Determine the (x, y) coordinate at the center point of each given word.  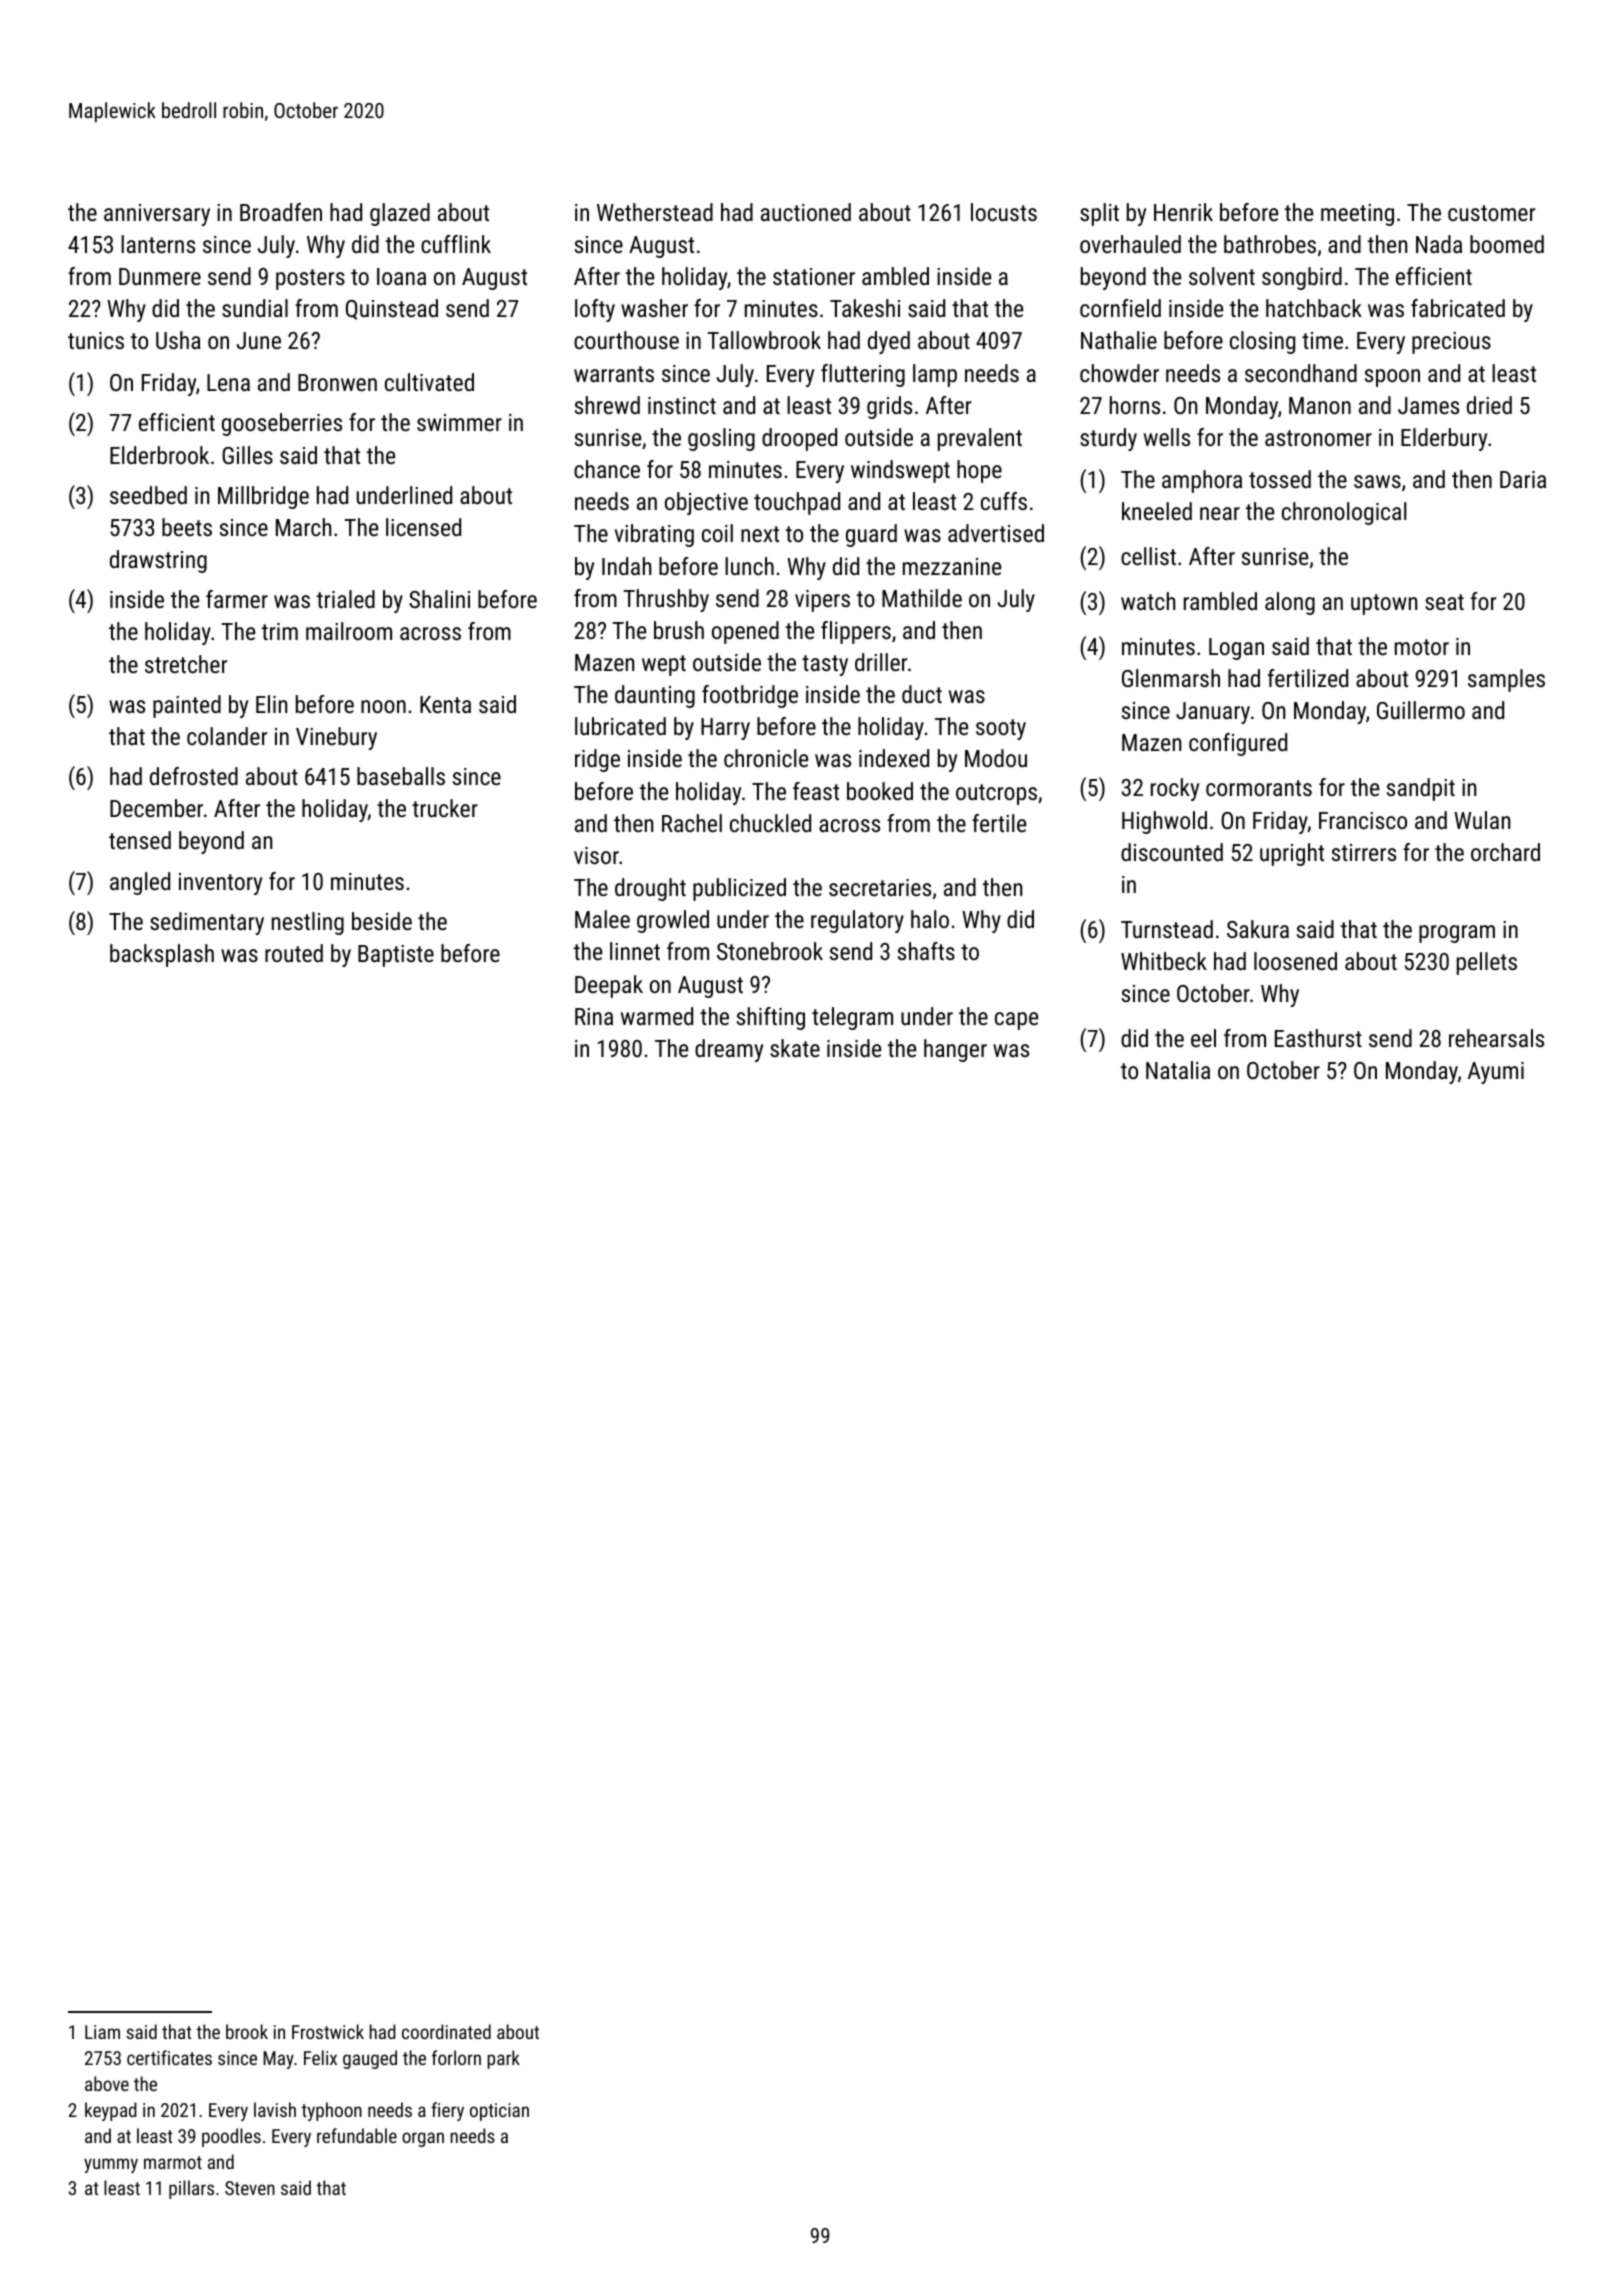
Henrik (1183, 212)
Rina (594, 1016)
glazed (400, 214)
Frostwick (328, 2031)
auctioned (806, 212)
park (503, 2059)
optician (499, 2112)
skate (795, 1048)
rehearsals (1496, 1038)
